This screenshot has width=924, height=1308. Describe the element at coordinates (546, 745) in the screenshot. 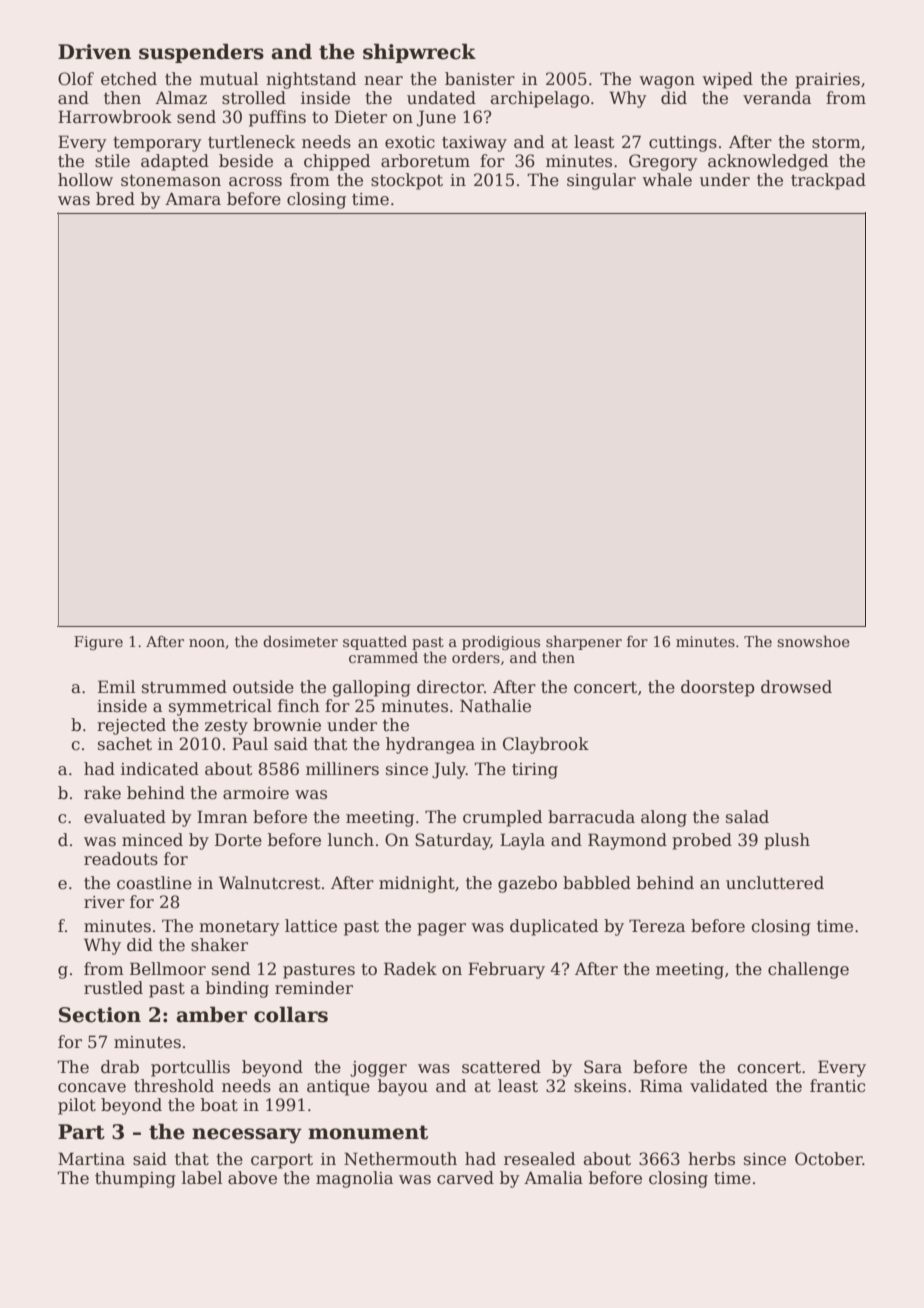

I see `Claybrook` at that location.
